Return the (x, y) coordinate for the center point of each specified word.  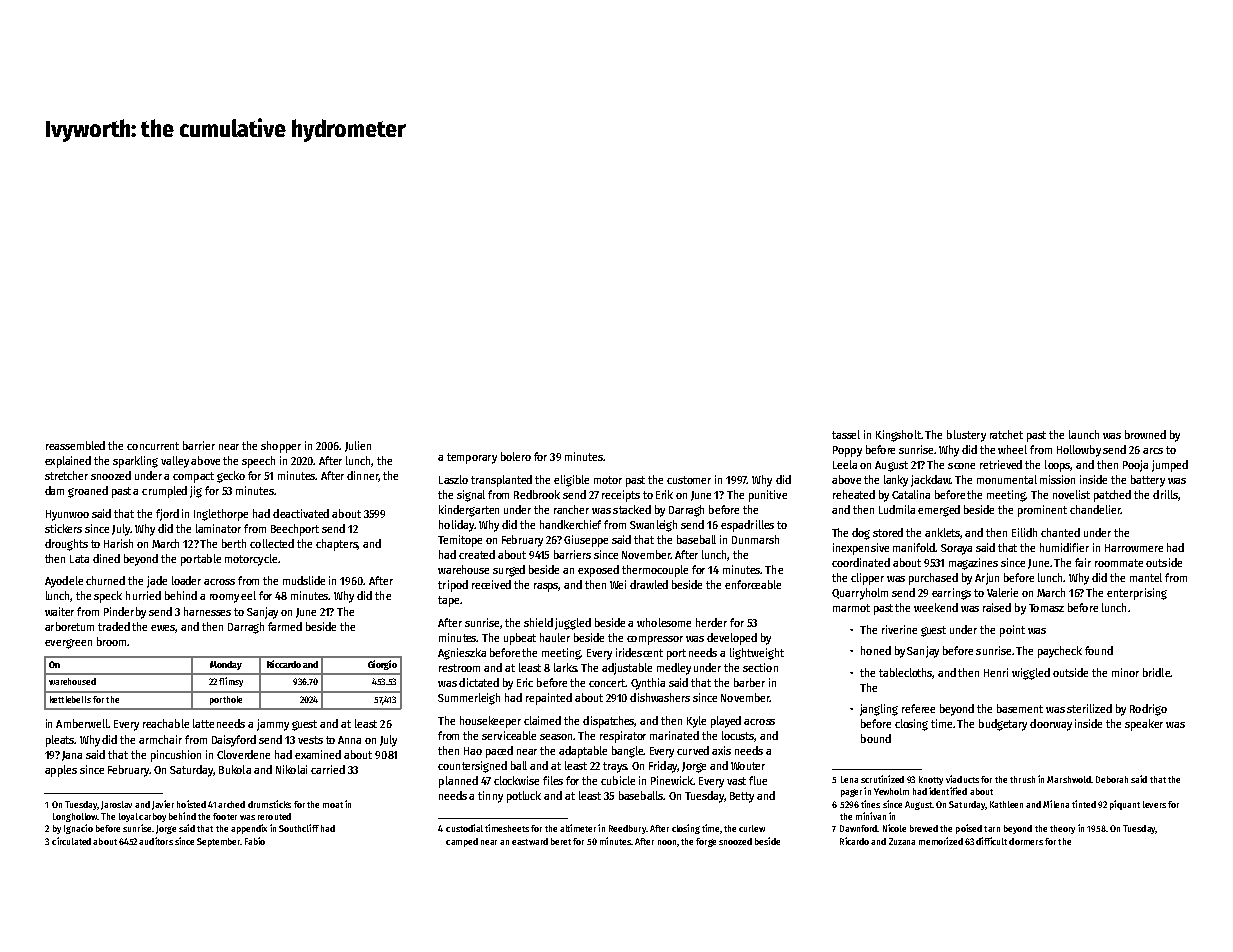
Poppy (847, 451)
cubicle (618, 780)
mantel (1146, 577)
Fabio (255, 841)
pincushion (176, 756)
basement (1020, 708)
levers (1154, 804)
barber (749, 682)
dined (106, 558)
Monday (226, 665)
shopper (281, 447)
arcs (1153, 451)
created (477, 554)
